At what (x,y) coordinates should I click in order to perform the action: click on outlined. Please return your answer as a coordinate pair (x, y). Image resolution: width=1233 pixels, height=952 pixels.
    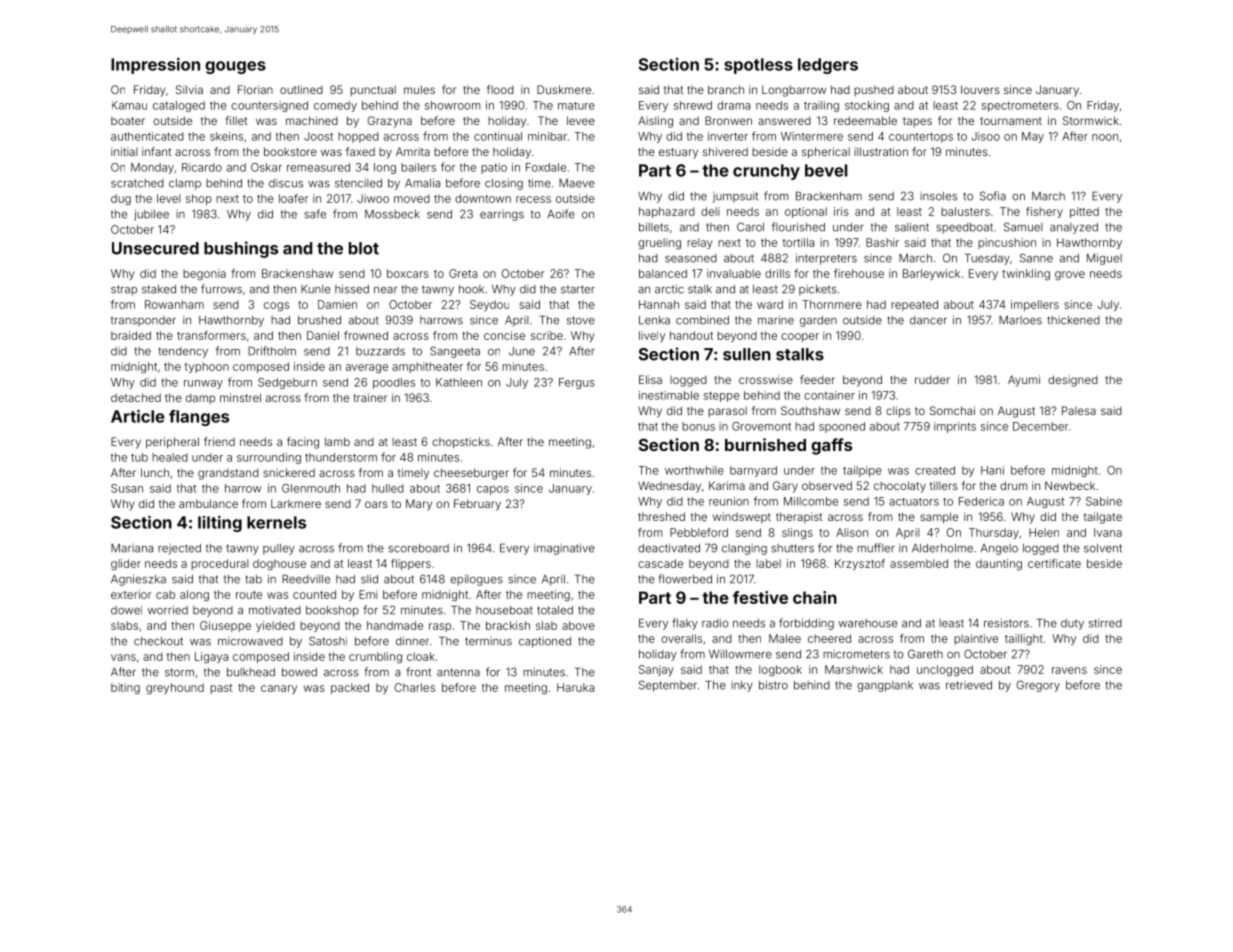
    Looking at the image, I should click on (301, 89).
